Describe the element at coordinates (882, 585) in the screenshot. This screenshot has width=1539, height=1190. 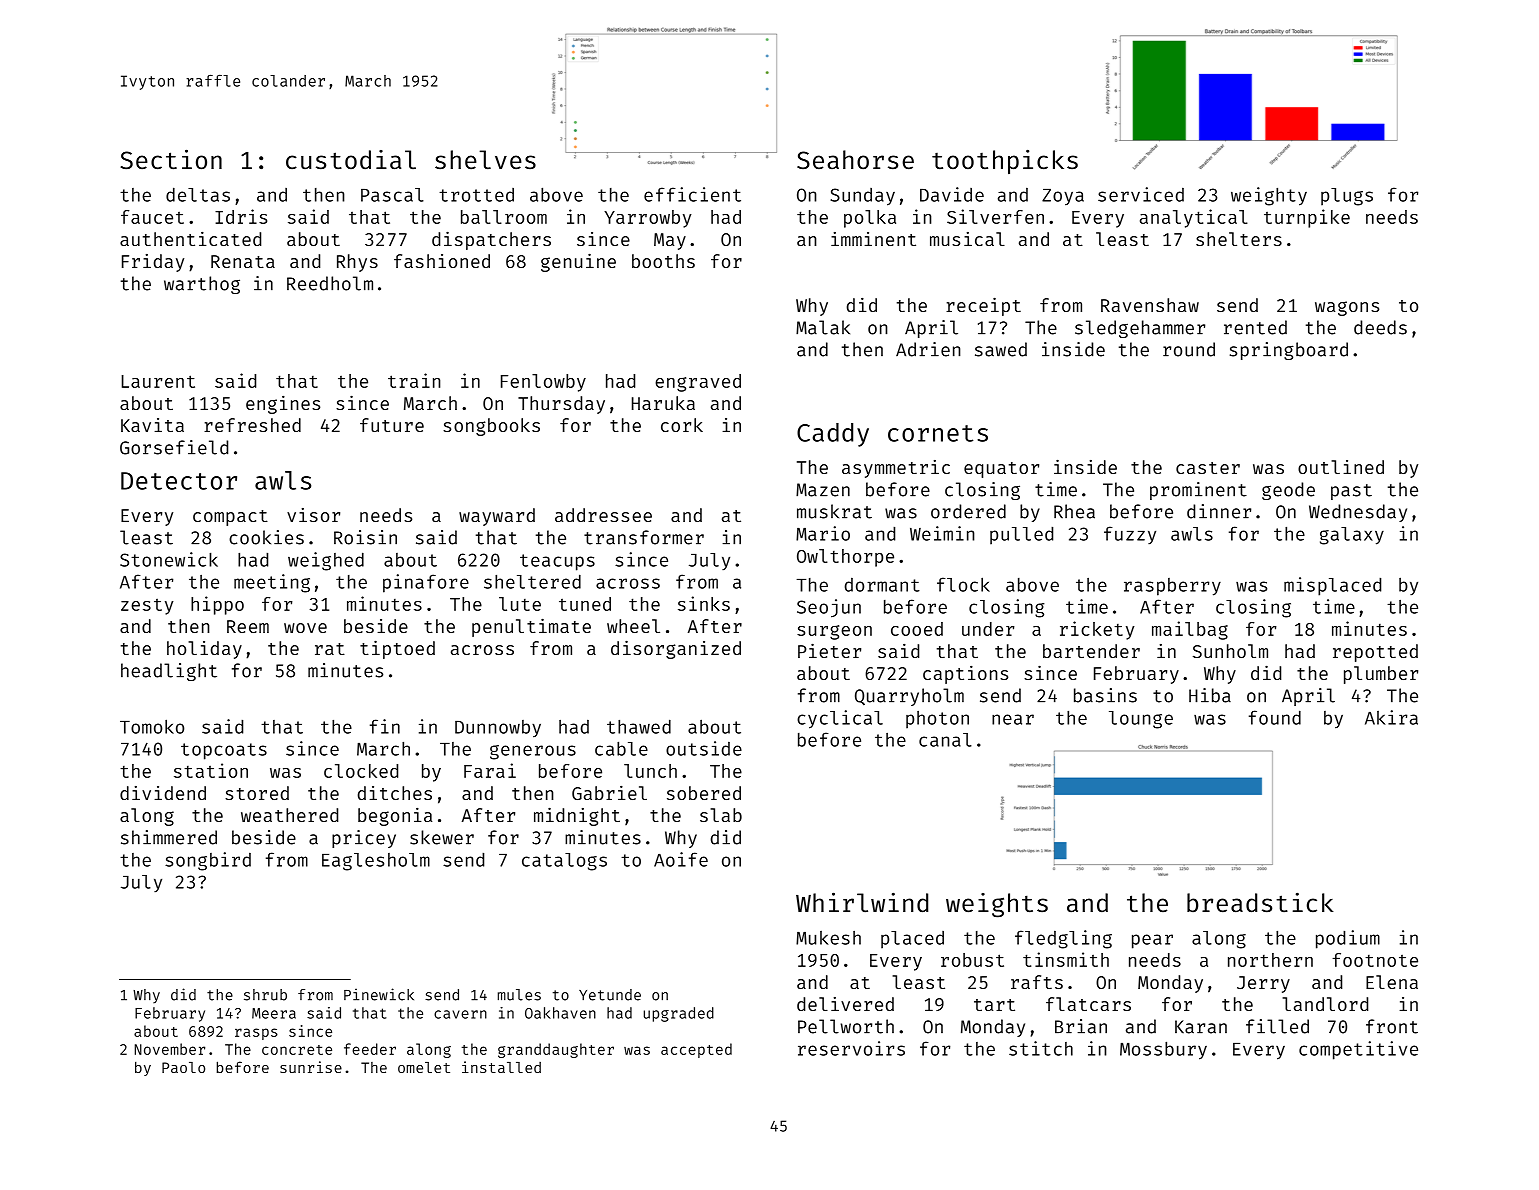
I see `dormant` at that location.
